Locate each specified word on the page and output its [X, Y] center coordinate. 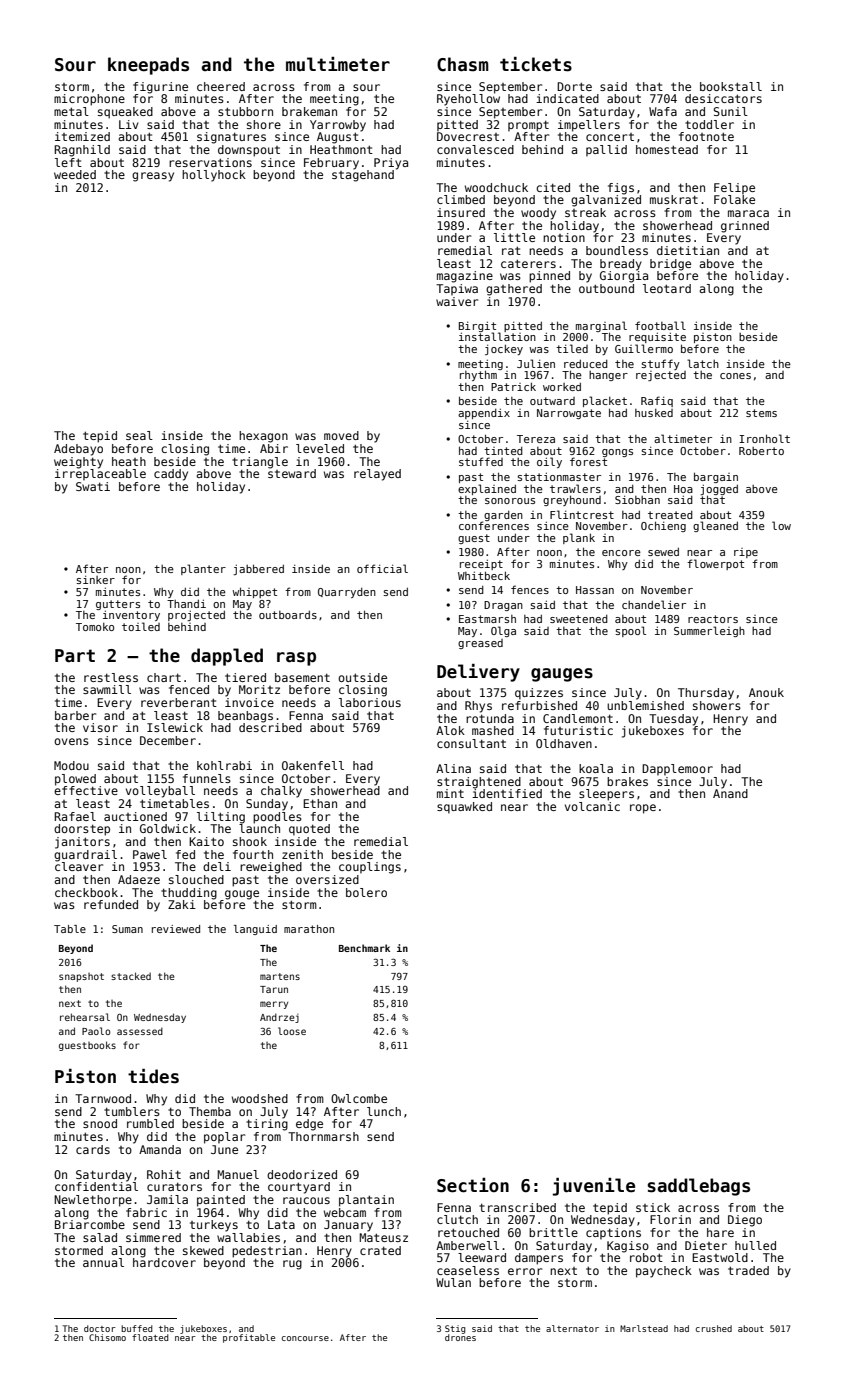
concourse [305, 1338]
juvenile [594, 1187]
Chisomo [107, 1337]
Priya [391, 164]
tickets [536, 64]
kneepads [148, 66]
